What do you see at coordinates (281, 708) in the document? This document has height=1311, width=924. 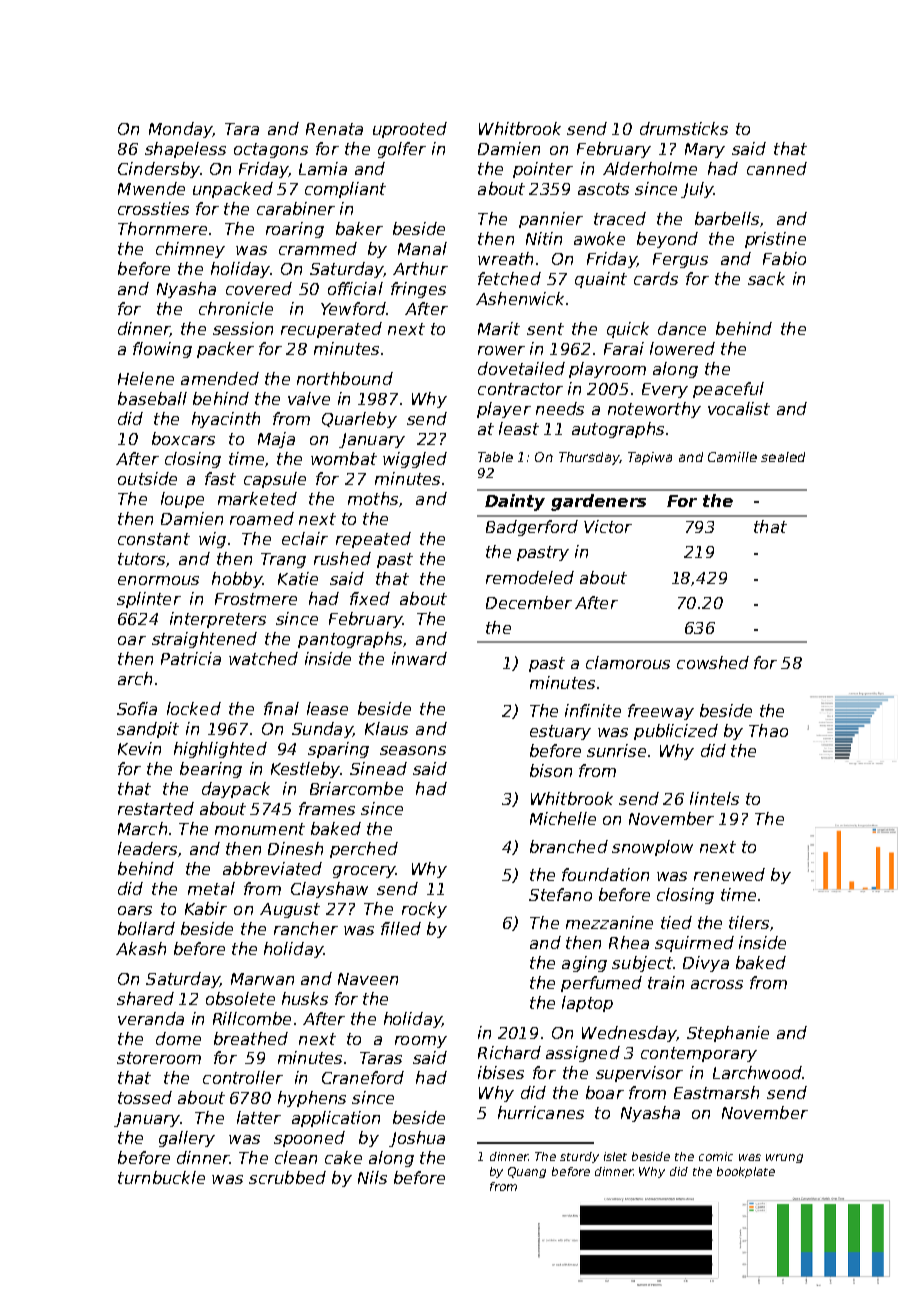 I see `final` at bounding box center [281, 708].
